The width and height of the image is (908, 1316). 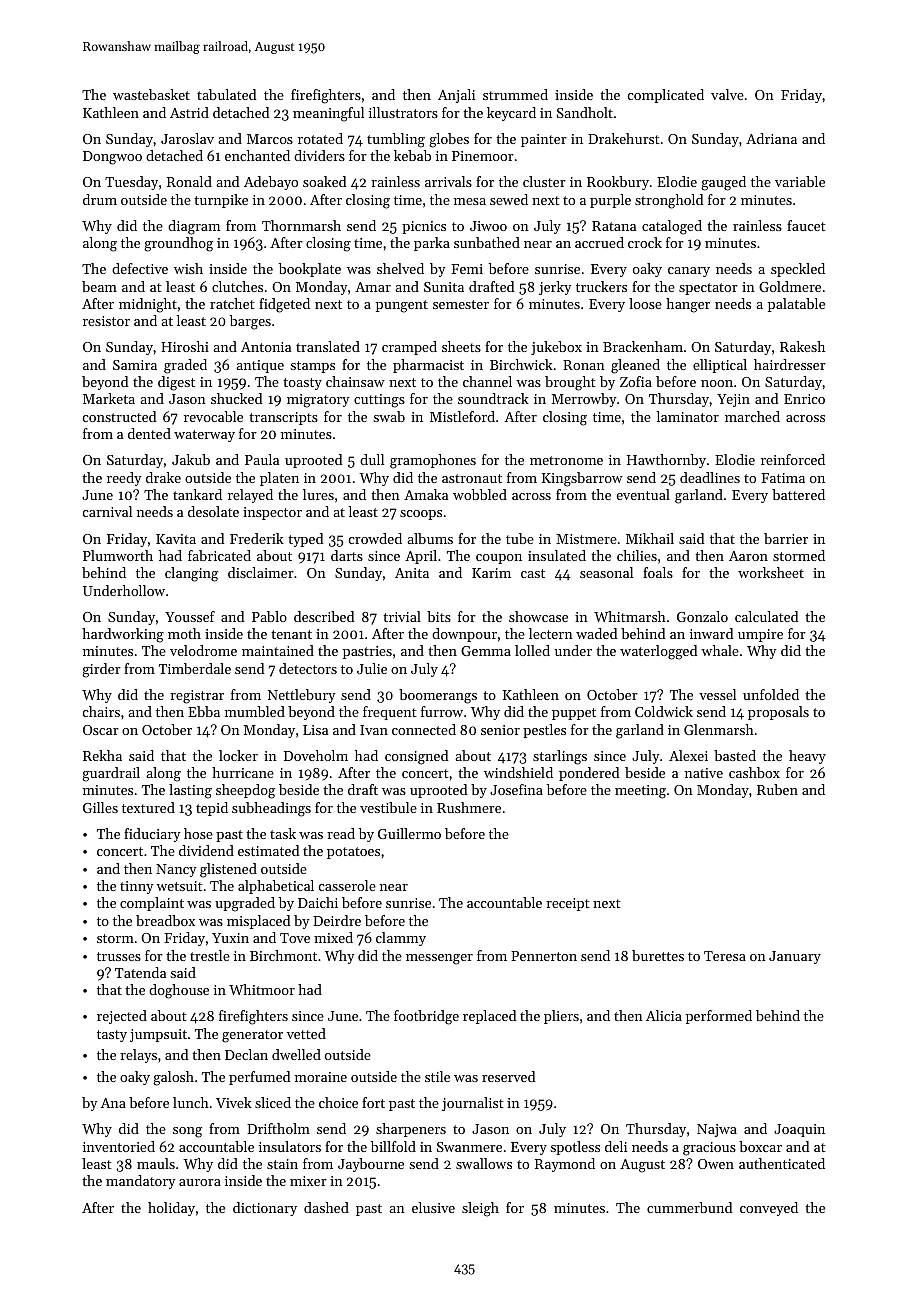 I want to click on reedy, so click(x=124, y=479).
